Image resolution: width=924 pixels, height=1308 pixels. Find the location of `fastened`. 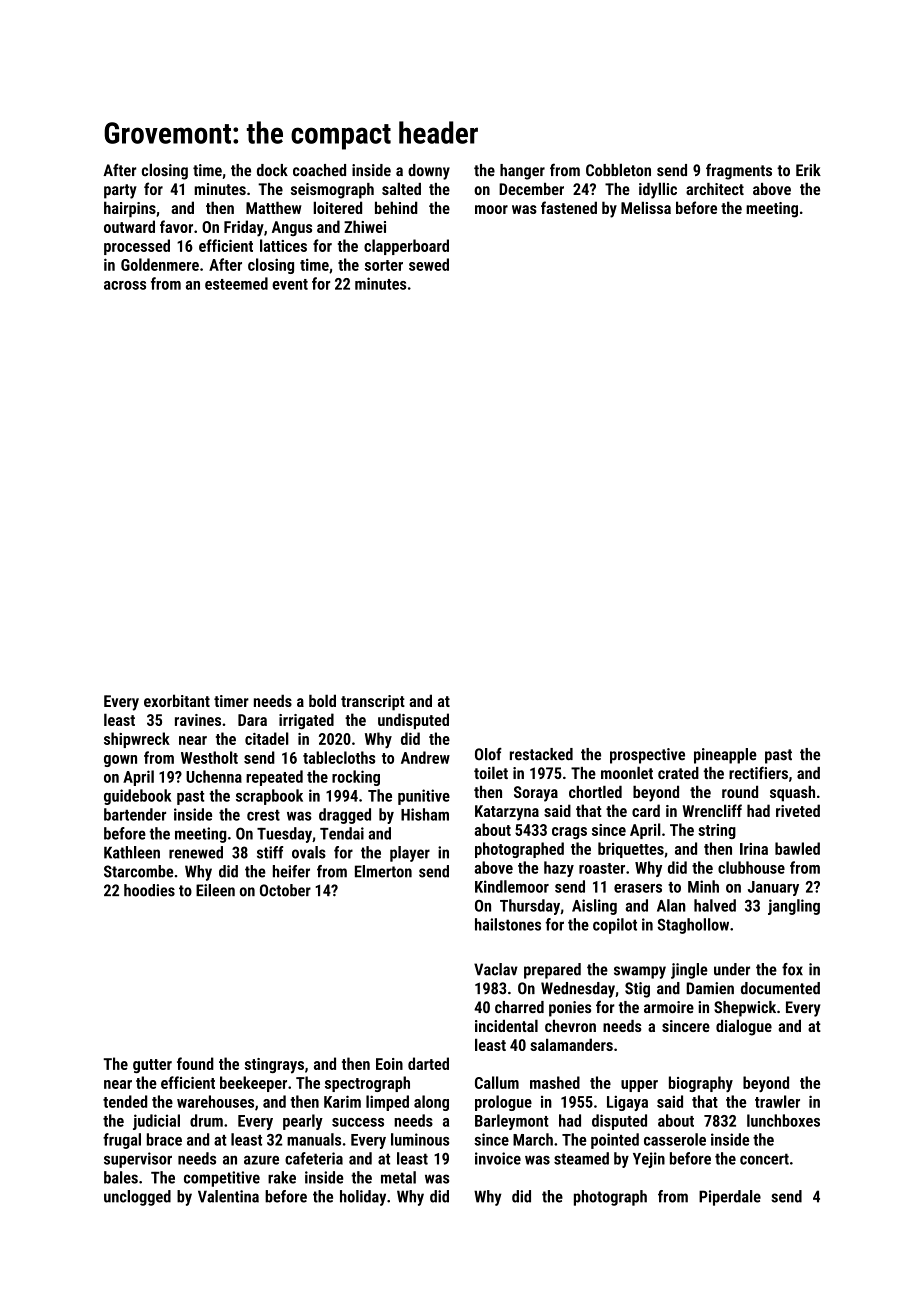

fastened is located at coordinates (569, 207).
